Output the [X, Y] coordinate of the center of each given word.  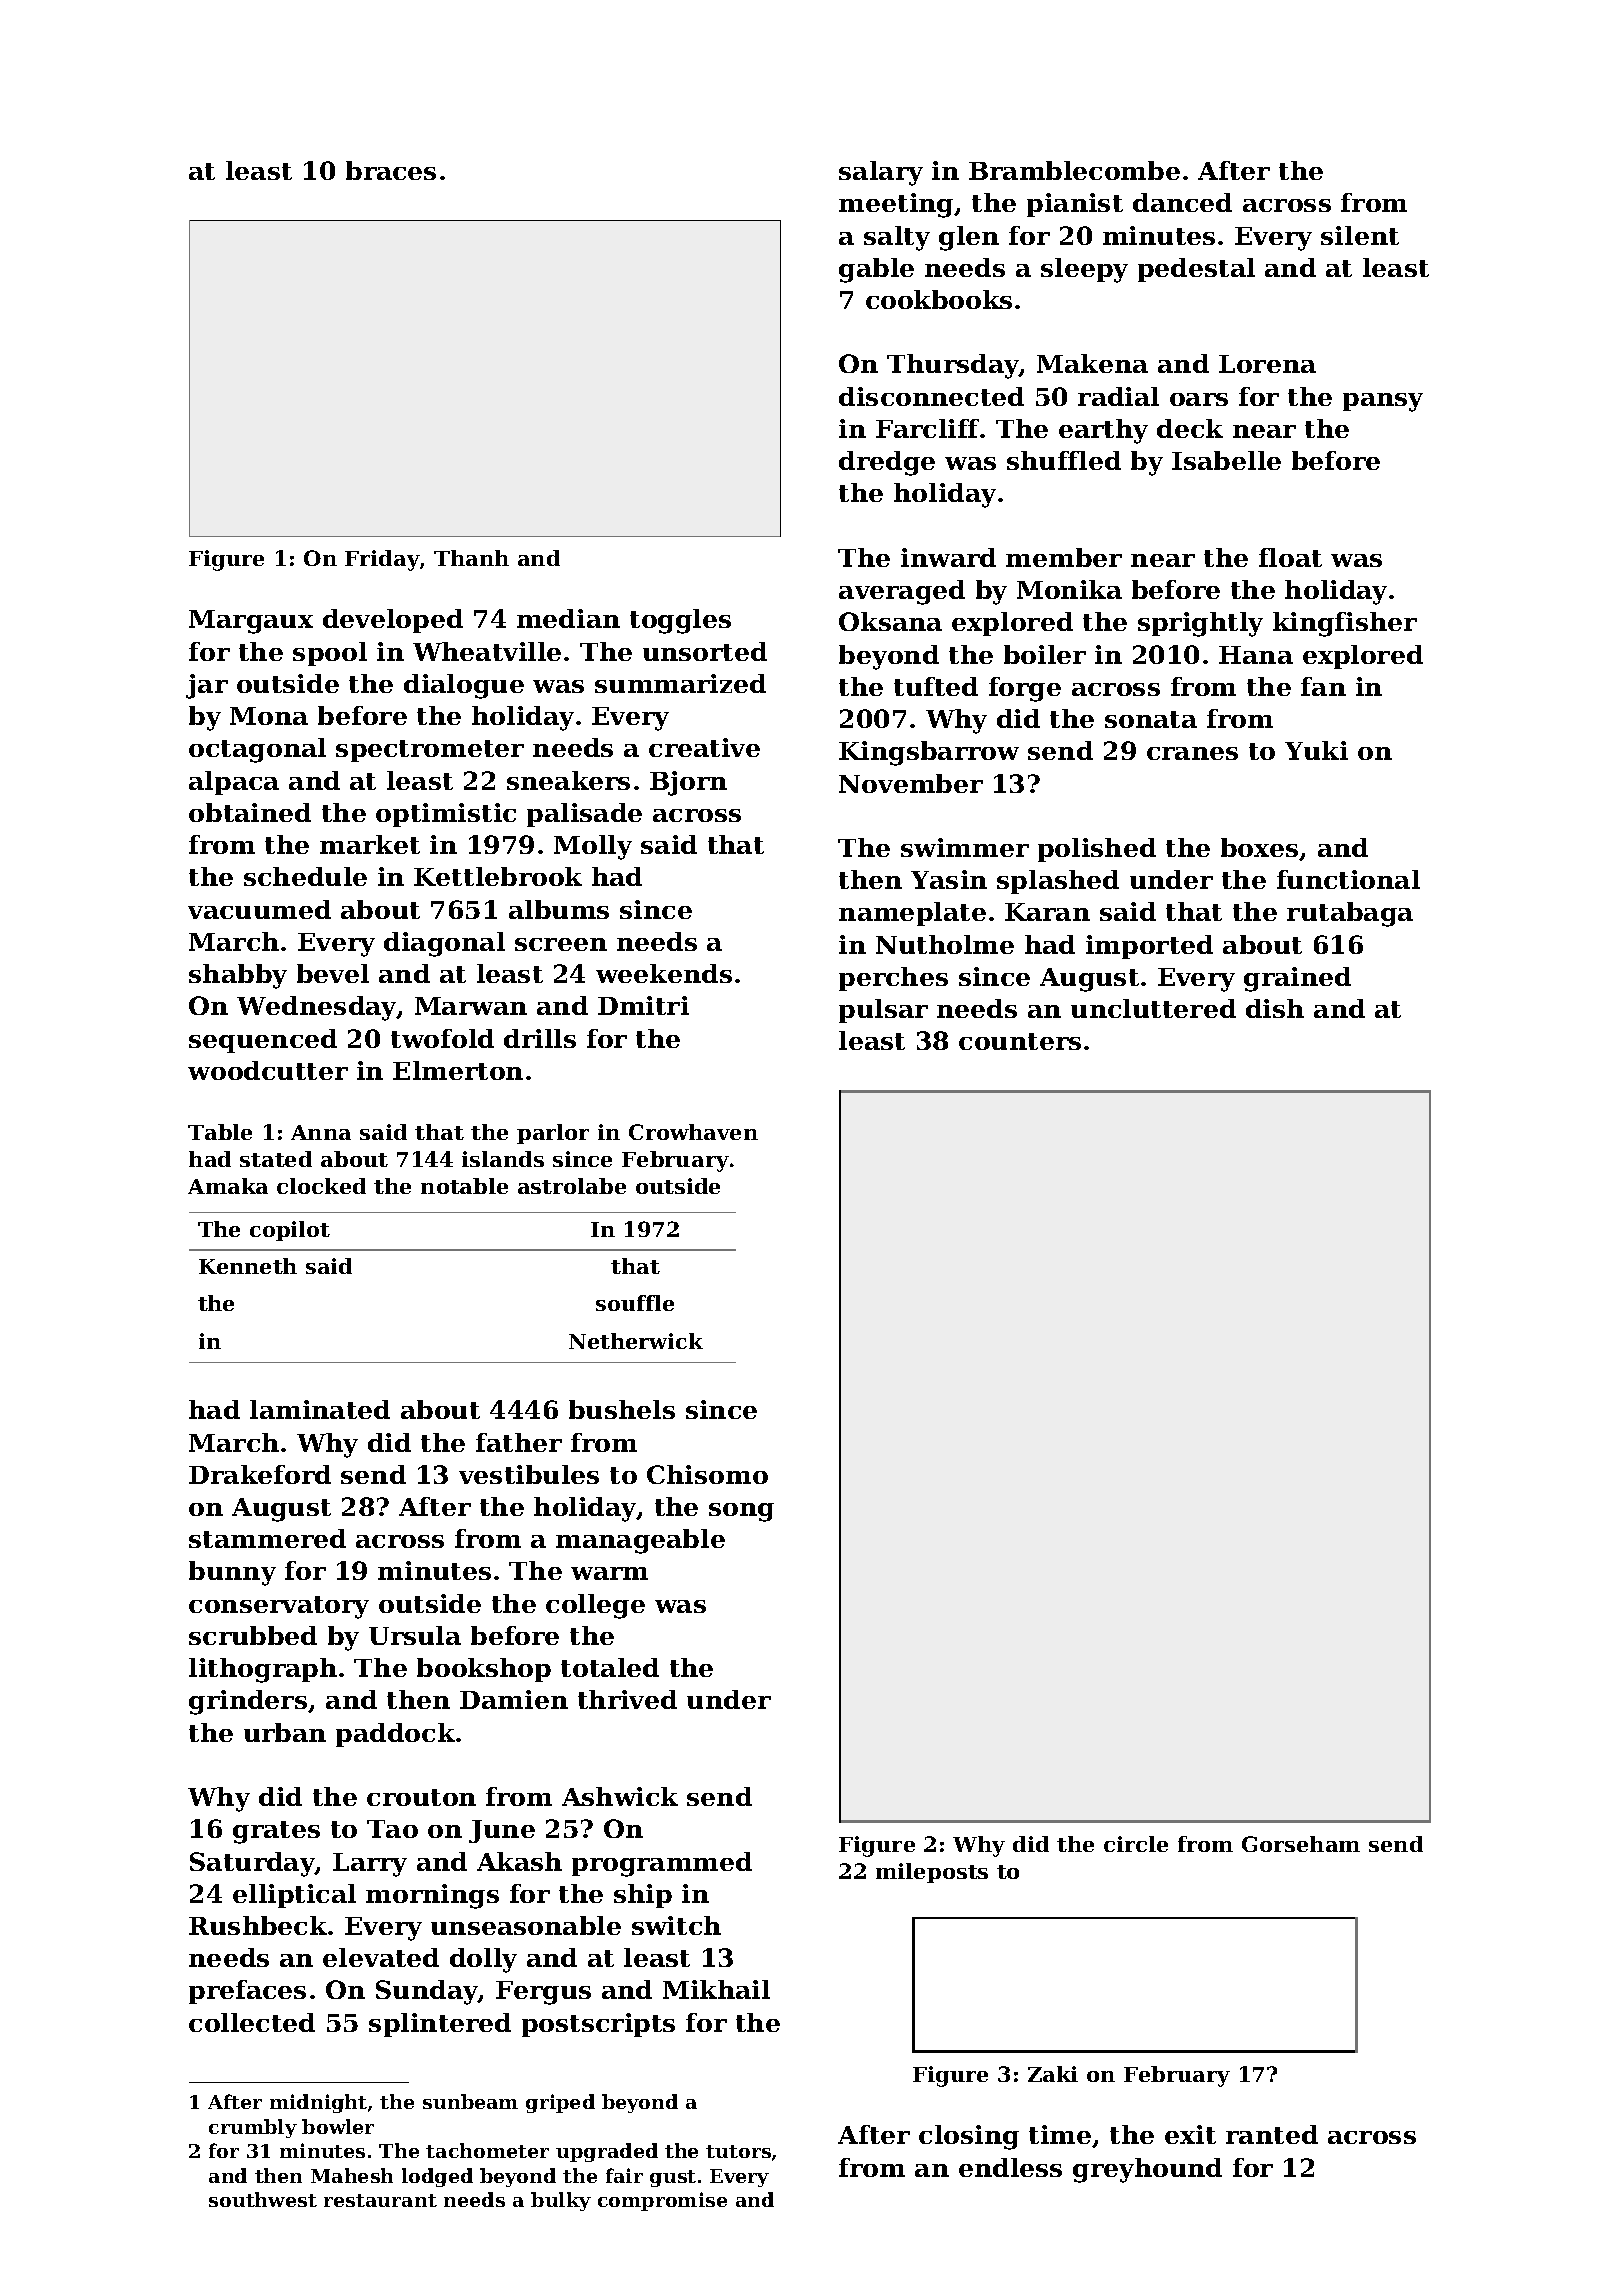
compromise [662, 2201]
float [1290, 557]
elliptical [294, 1896]
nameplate [912, 914]
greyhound [1147, 2170]
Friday [382, 560]
